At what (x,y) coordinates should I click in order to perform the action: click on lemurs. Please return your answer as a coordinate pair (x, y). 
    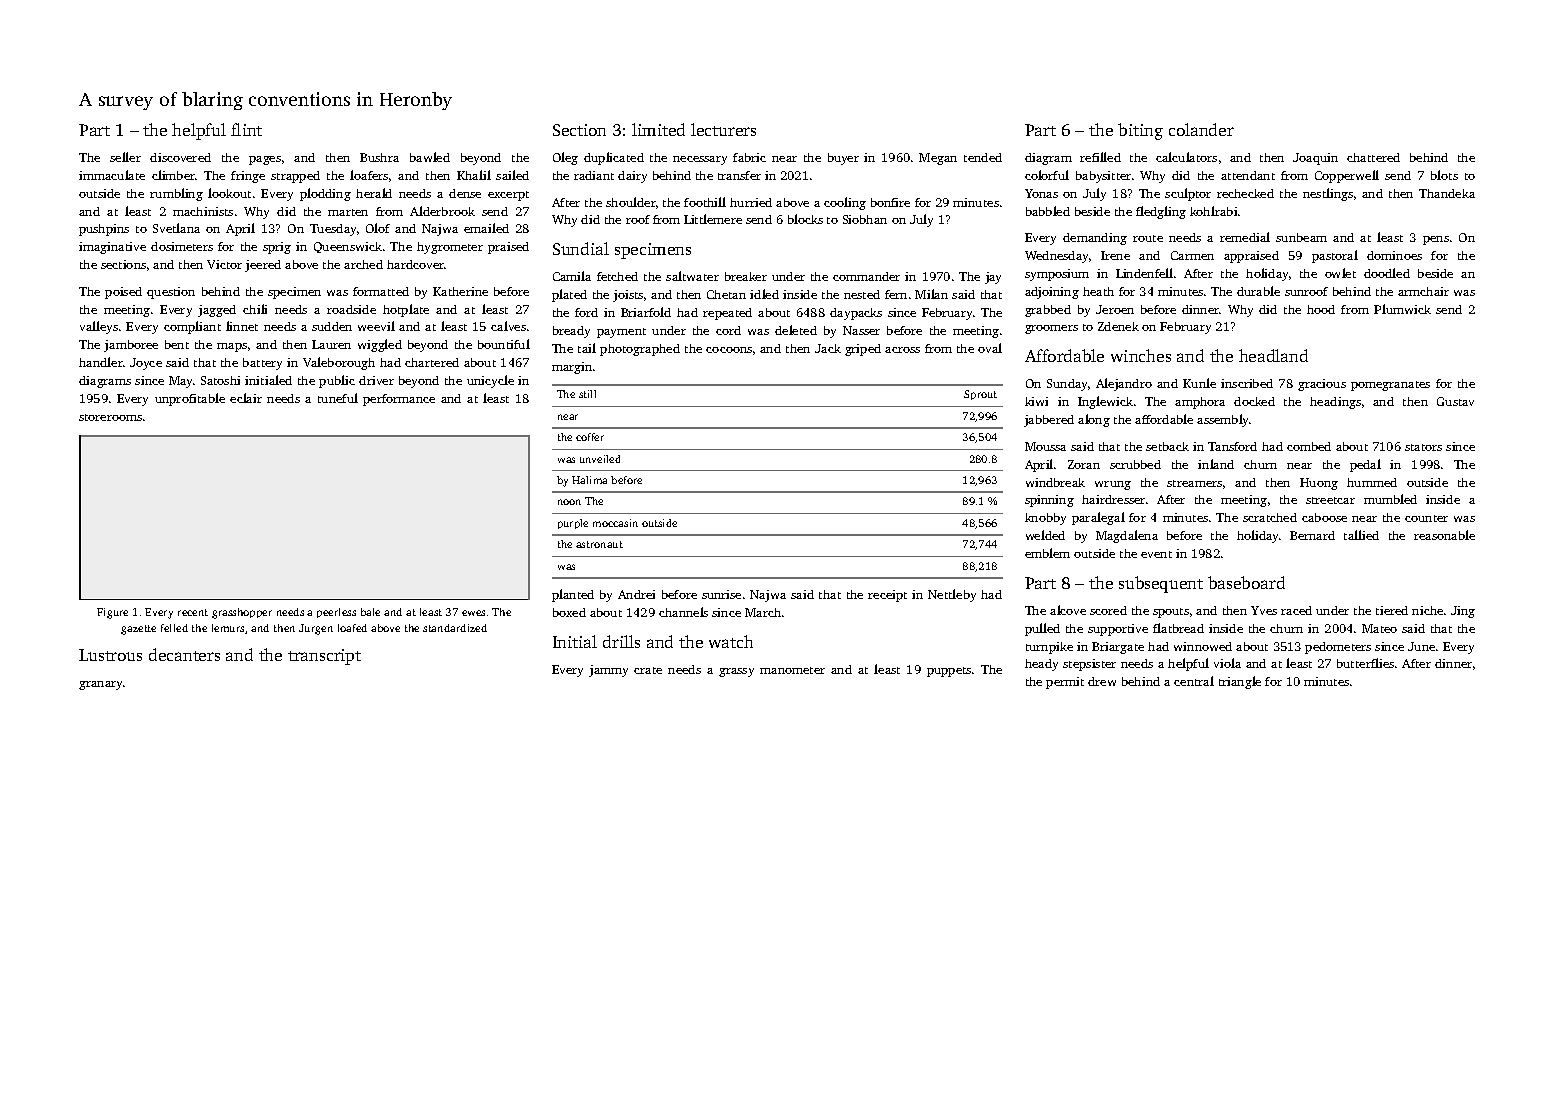
    Looking at the image, I should click on (228, 628).
